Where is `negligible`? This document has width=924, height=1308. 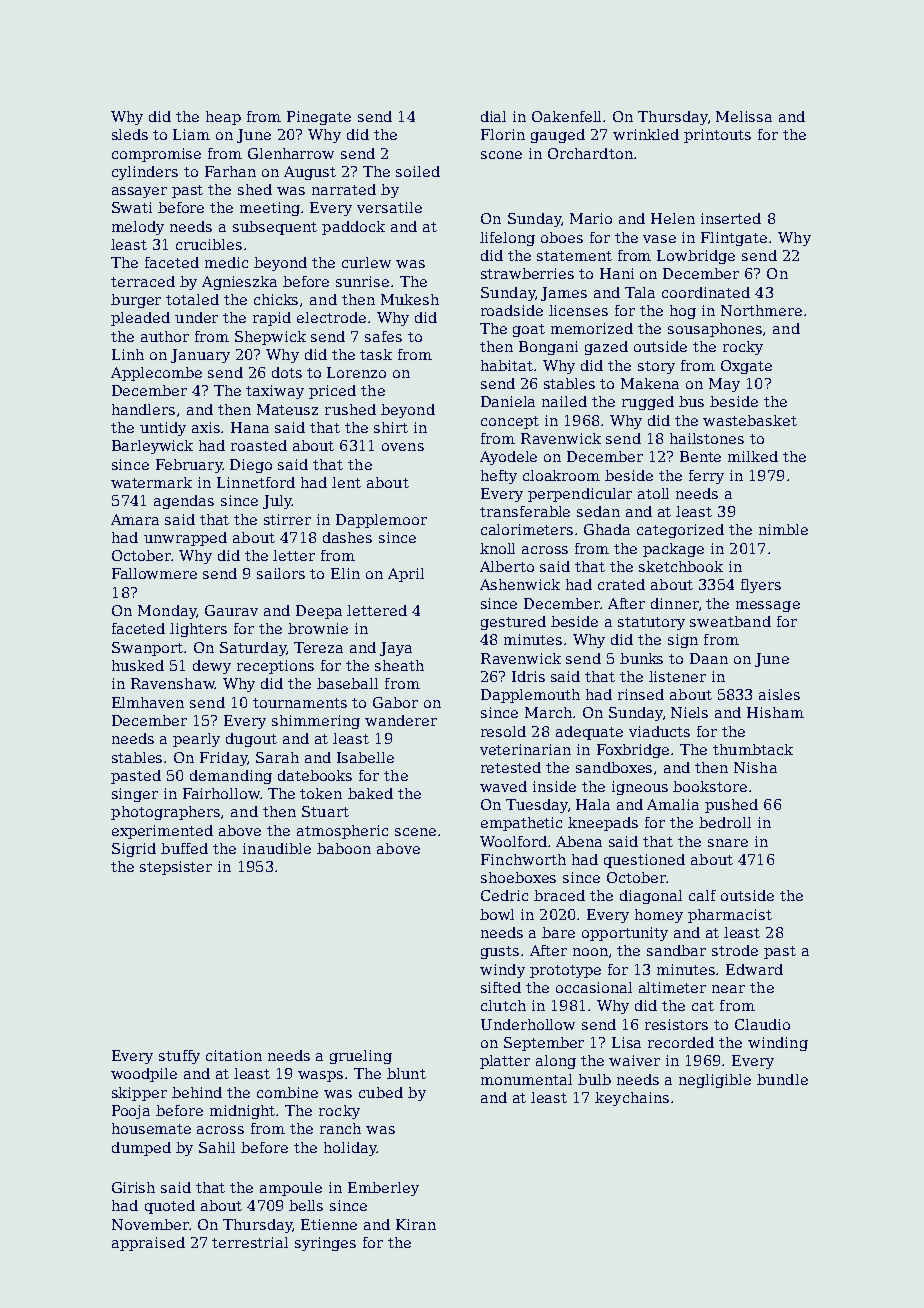
negligible is located at coordinates (715, 1081).
